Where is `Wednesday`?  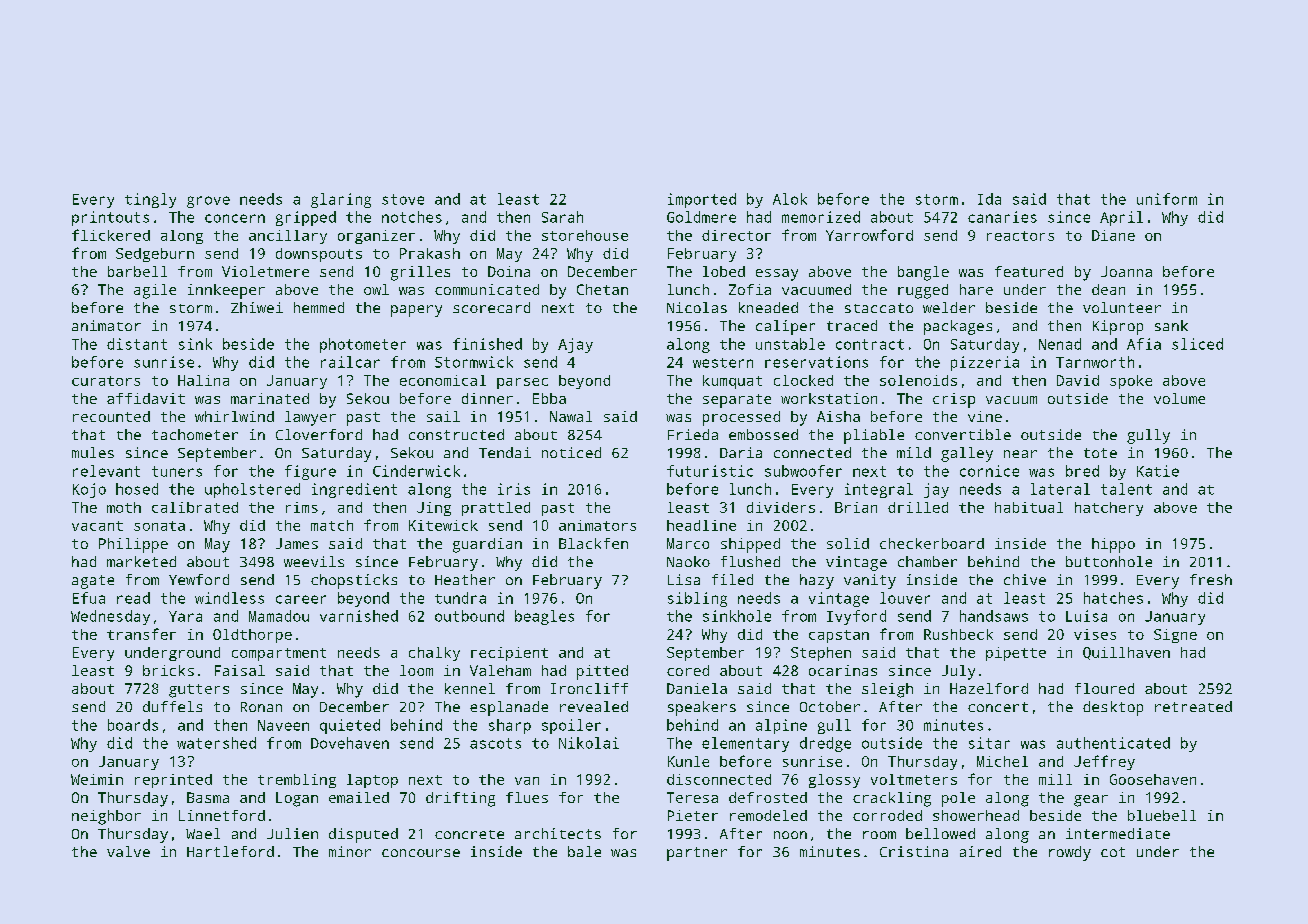 Wednesday is located at coordinates (110, 617).
